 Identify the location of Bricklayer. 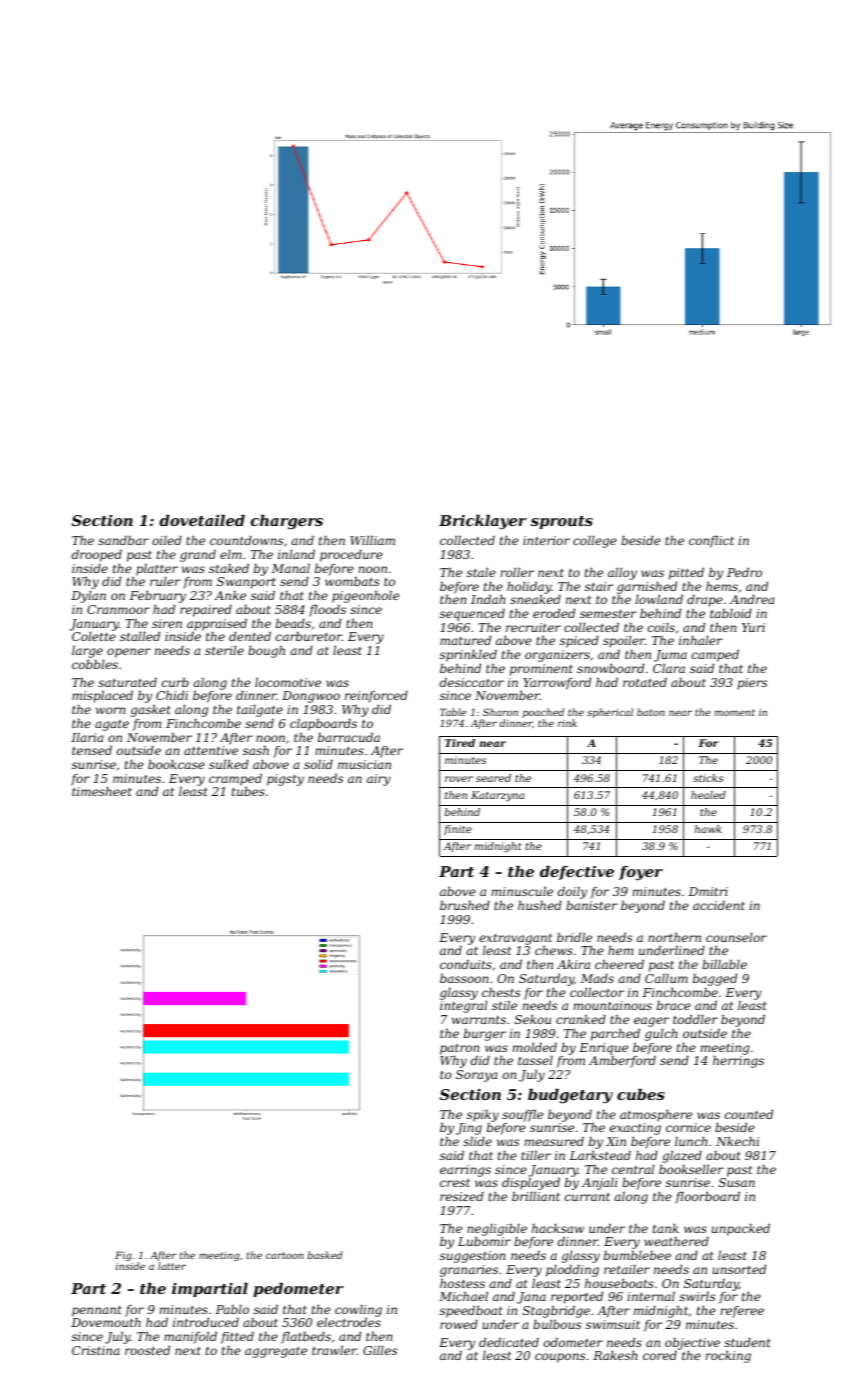
(483, 522).
